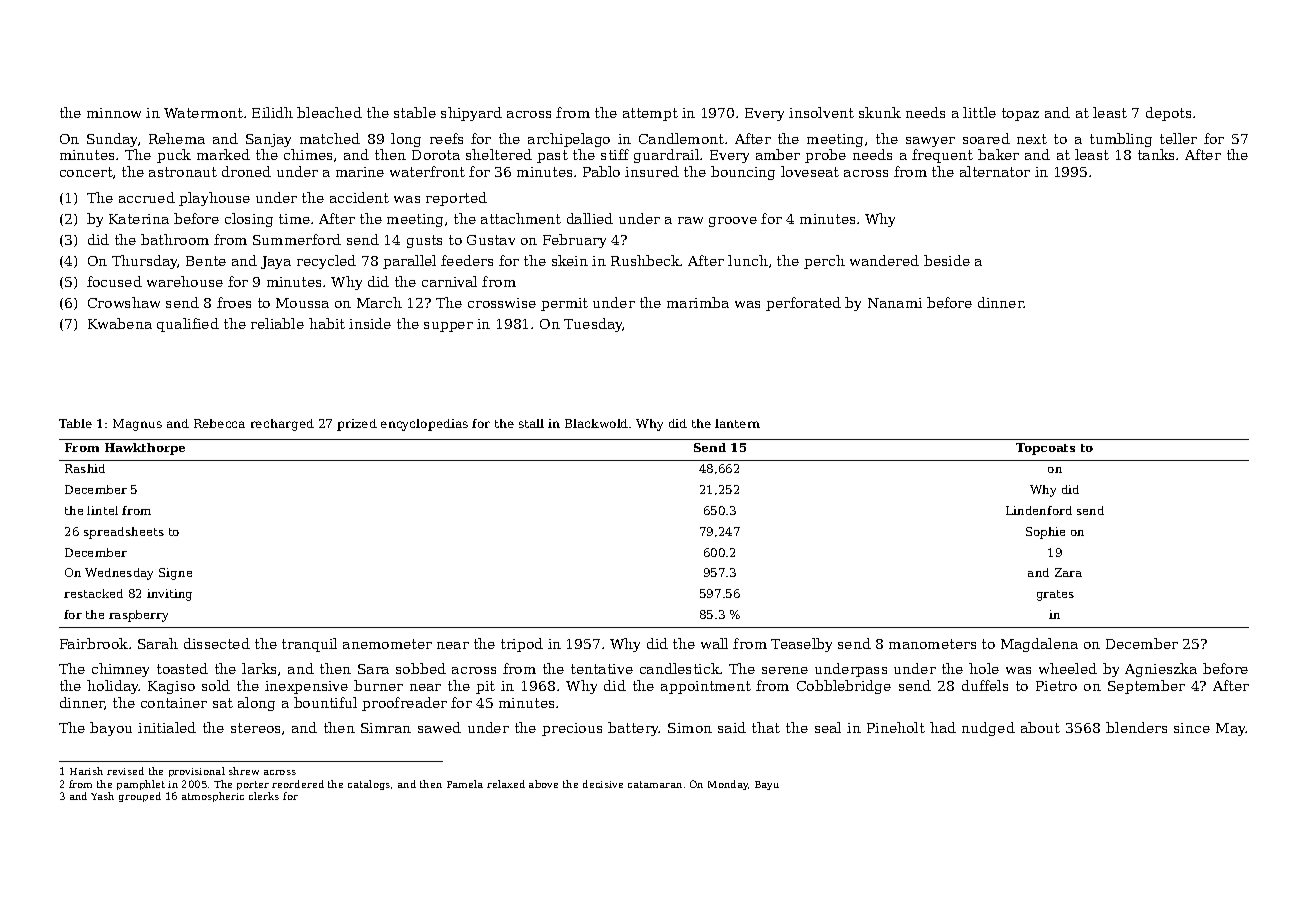 The width and height of the image is (1308, 924). Describe the element at coordinates (119, 574) in the image. I see `Wednesday` at that location.
